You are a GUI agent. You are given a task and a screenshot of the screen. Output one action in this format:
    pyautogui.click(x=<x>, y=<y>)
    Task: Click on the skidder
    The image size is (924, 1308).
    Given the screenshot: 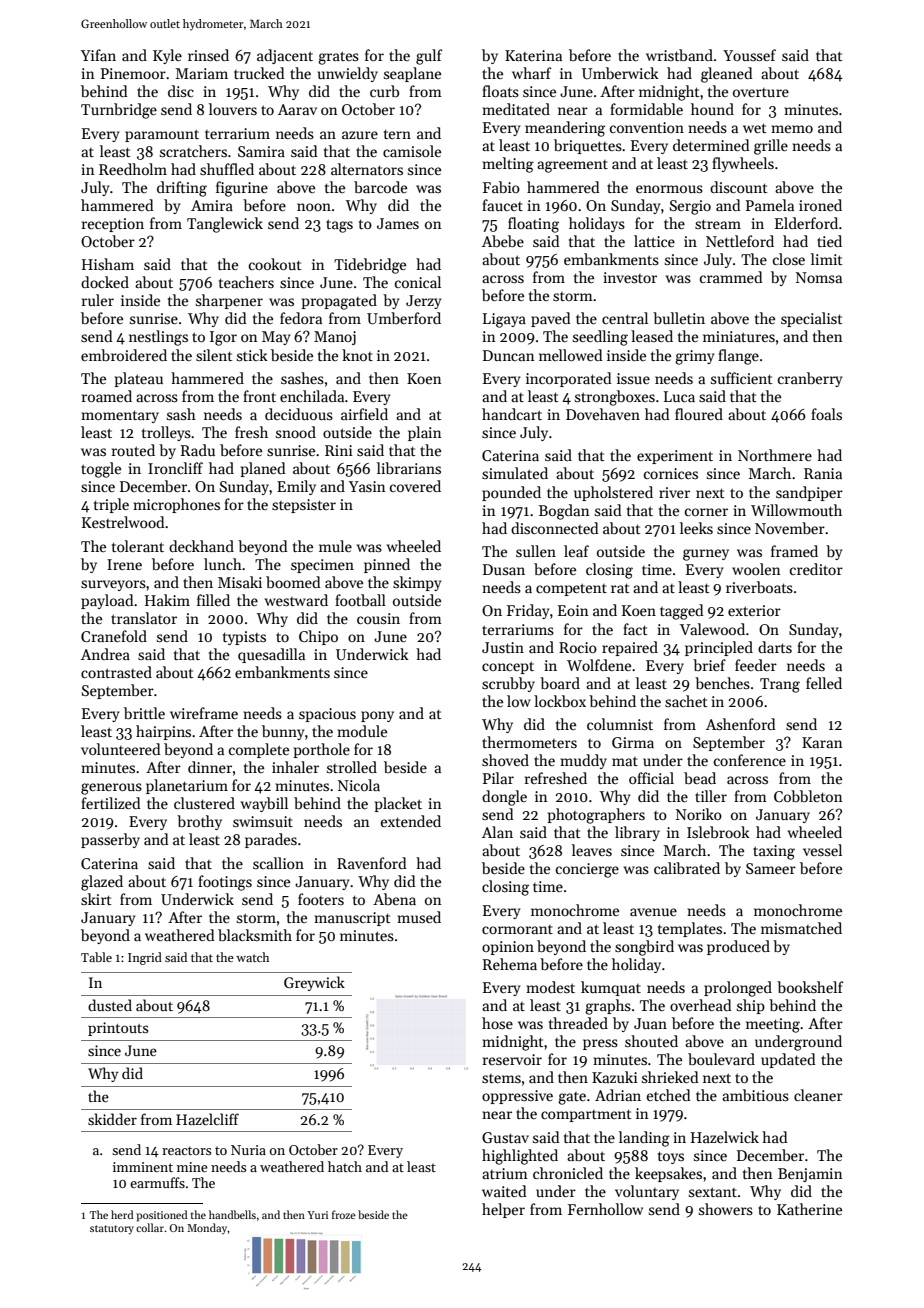 What is the action you would take?
    pyautogui.click(x=112, y=1119)
